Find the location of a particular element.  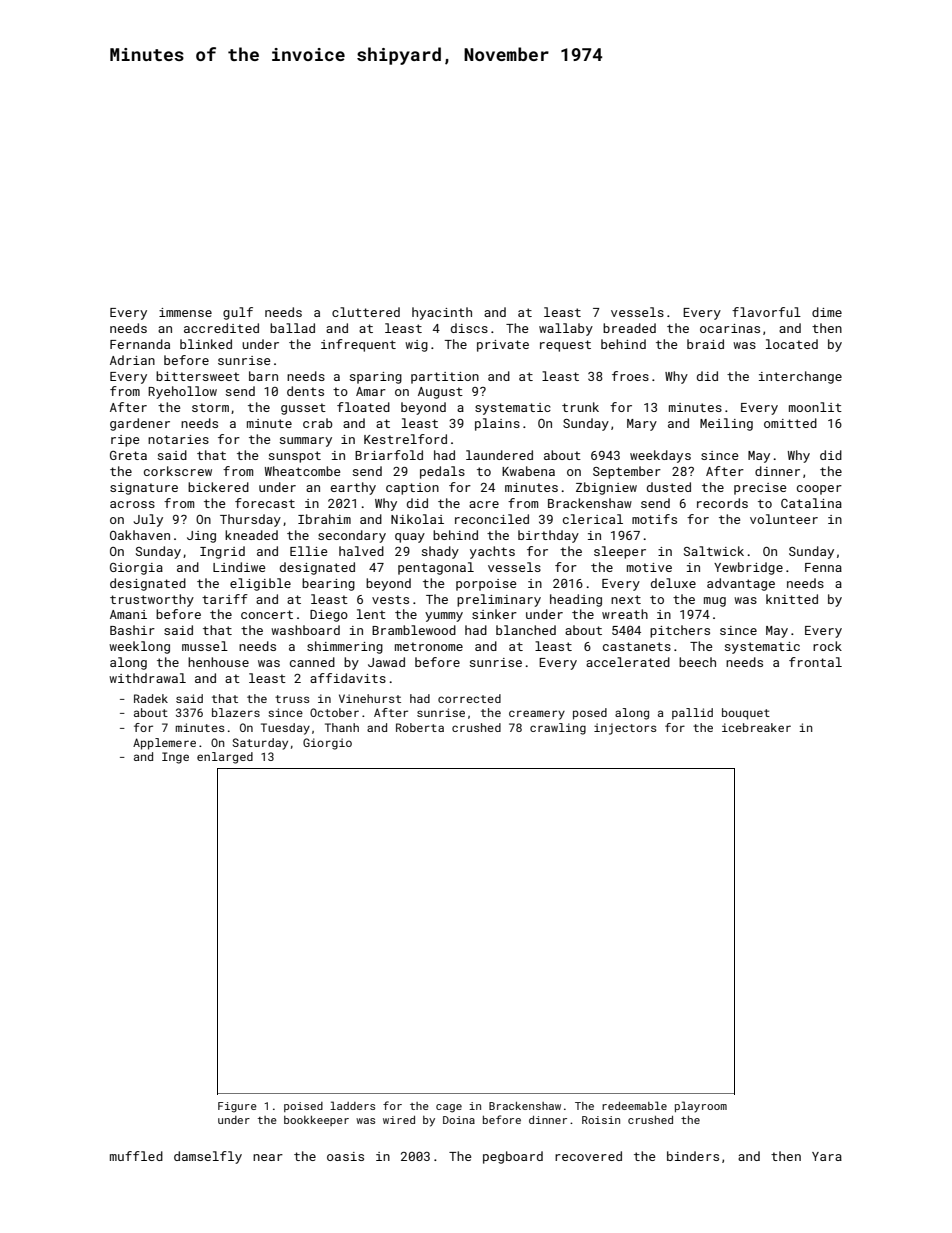

reconciled is located at coordinates (492, 519).
